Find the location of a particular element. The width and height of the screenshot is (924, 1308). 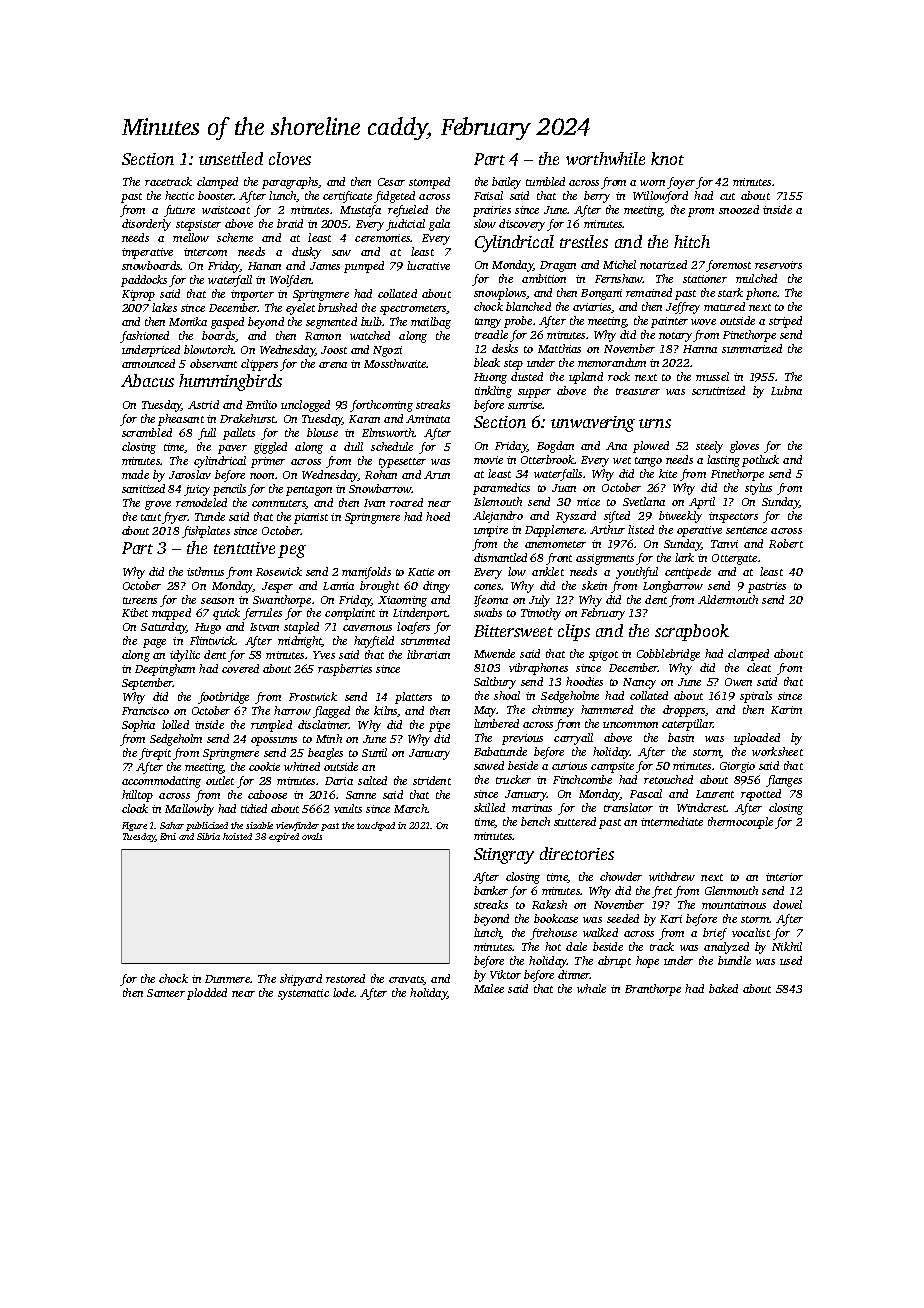

May is located at coordinates (485, 711).
